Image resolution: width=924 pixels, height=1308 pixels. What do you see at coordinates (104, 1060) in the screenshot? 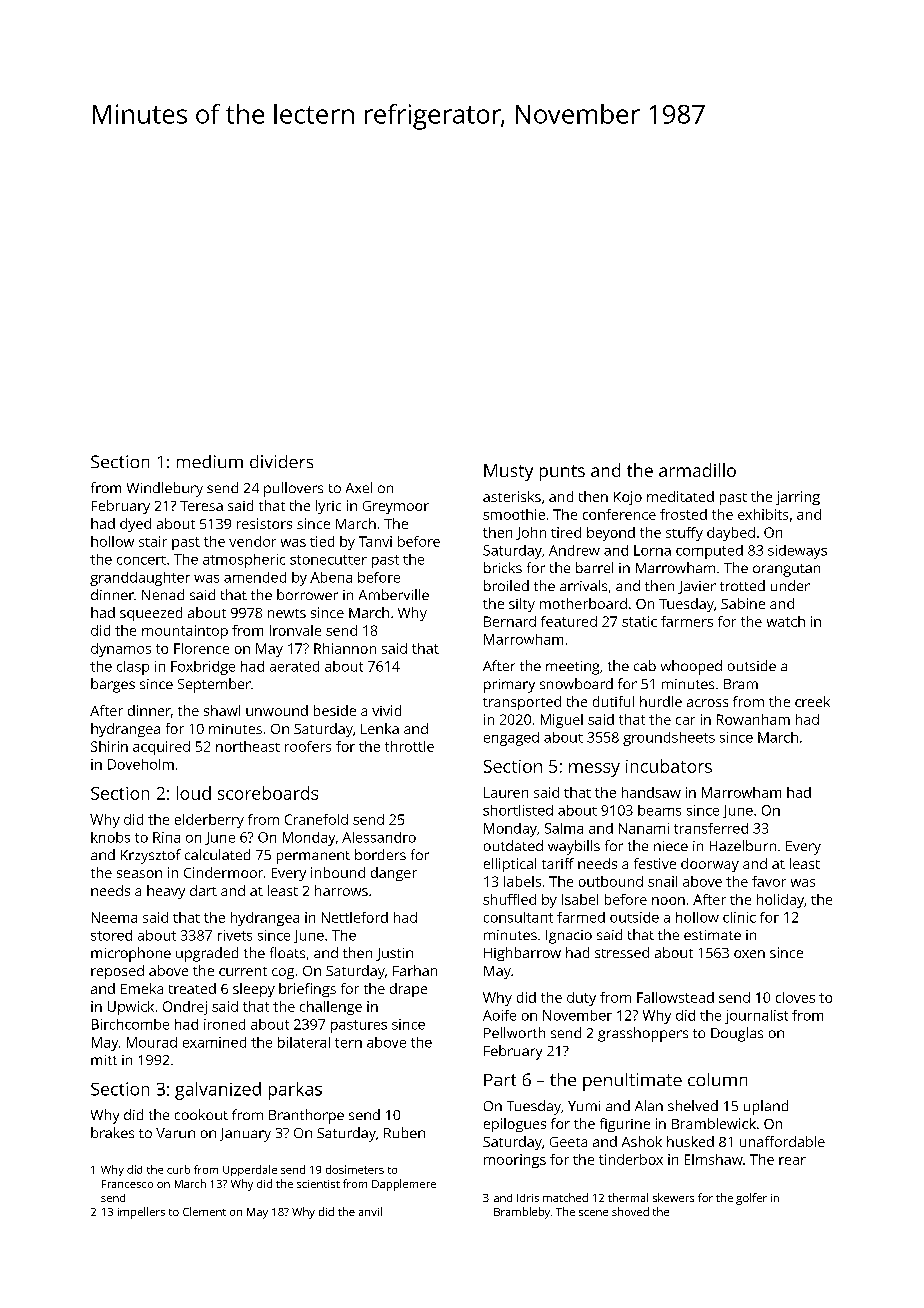
I see `mitt` at bounding box center [104, 1060].
